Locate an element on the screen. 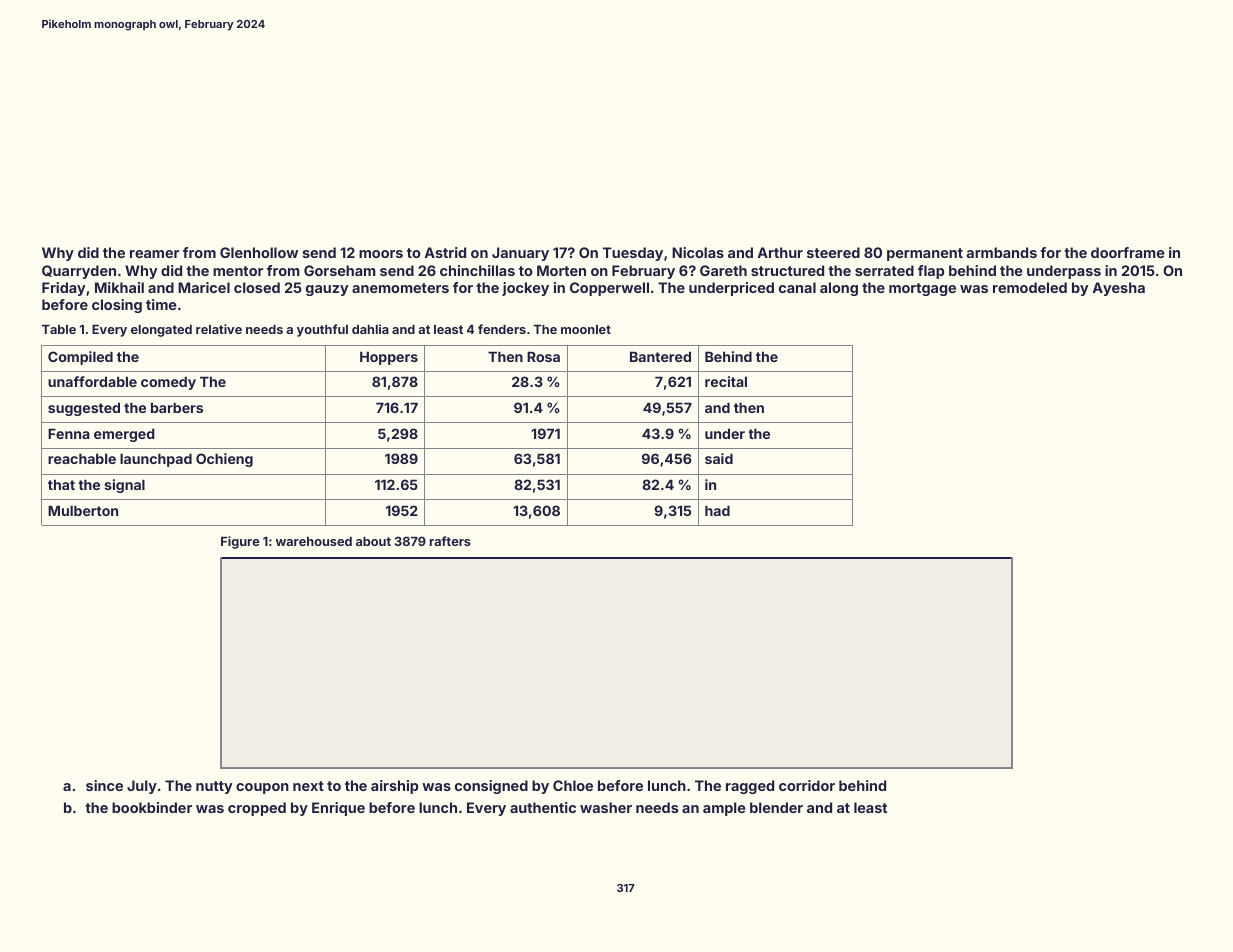  rafters is located at coordinates (450, 541).
